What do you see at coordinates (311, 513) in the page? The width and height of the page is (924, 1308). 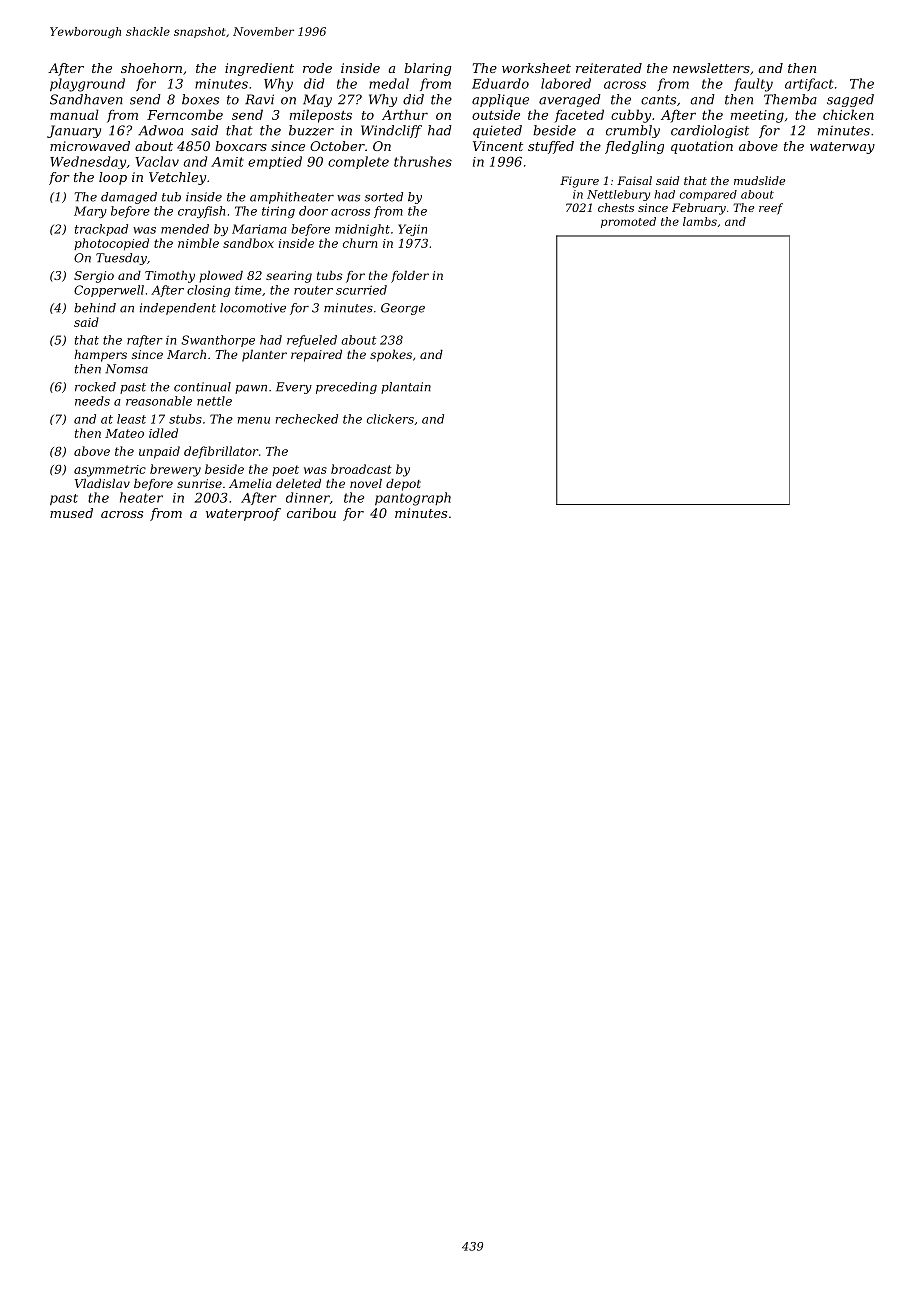 I see `caribou` at bounding box center [311, 513].
